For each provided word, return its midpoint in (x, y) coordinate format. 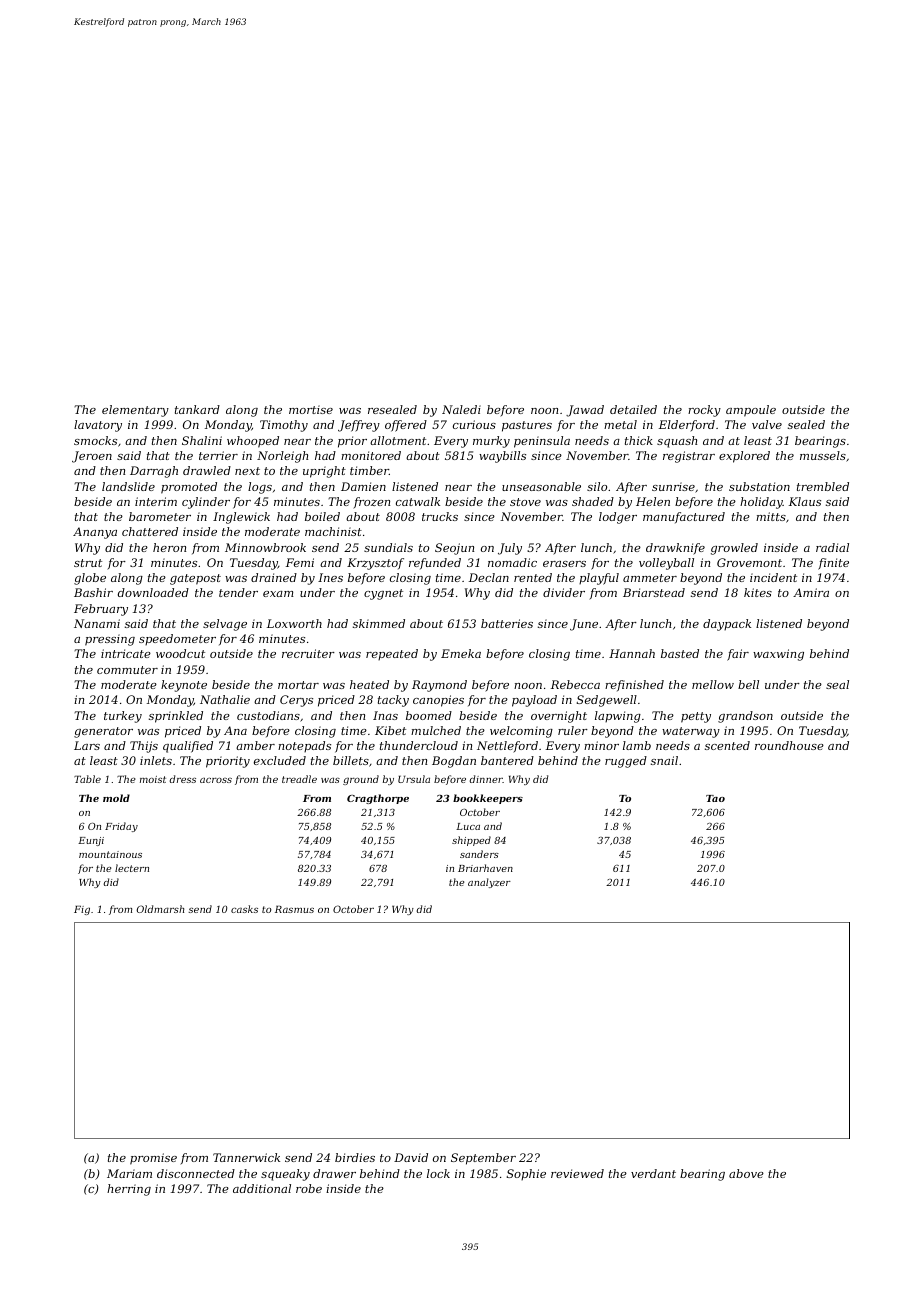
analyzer (489, 883)
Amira (811, 592)
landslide (128, 486)
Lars (87, 745)
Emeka (461, 653)
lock (438, 1173)
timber (369, 470)
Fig (82, 910)
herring (129, 1190)
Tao (715, 798)
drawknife (675, 549)
